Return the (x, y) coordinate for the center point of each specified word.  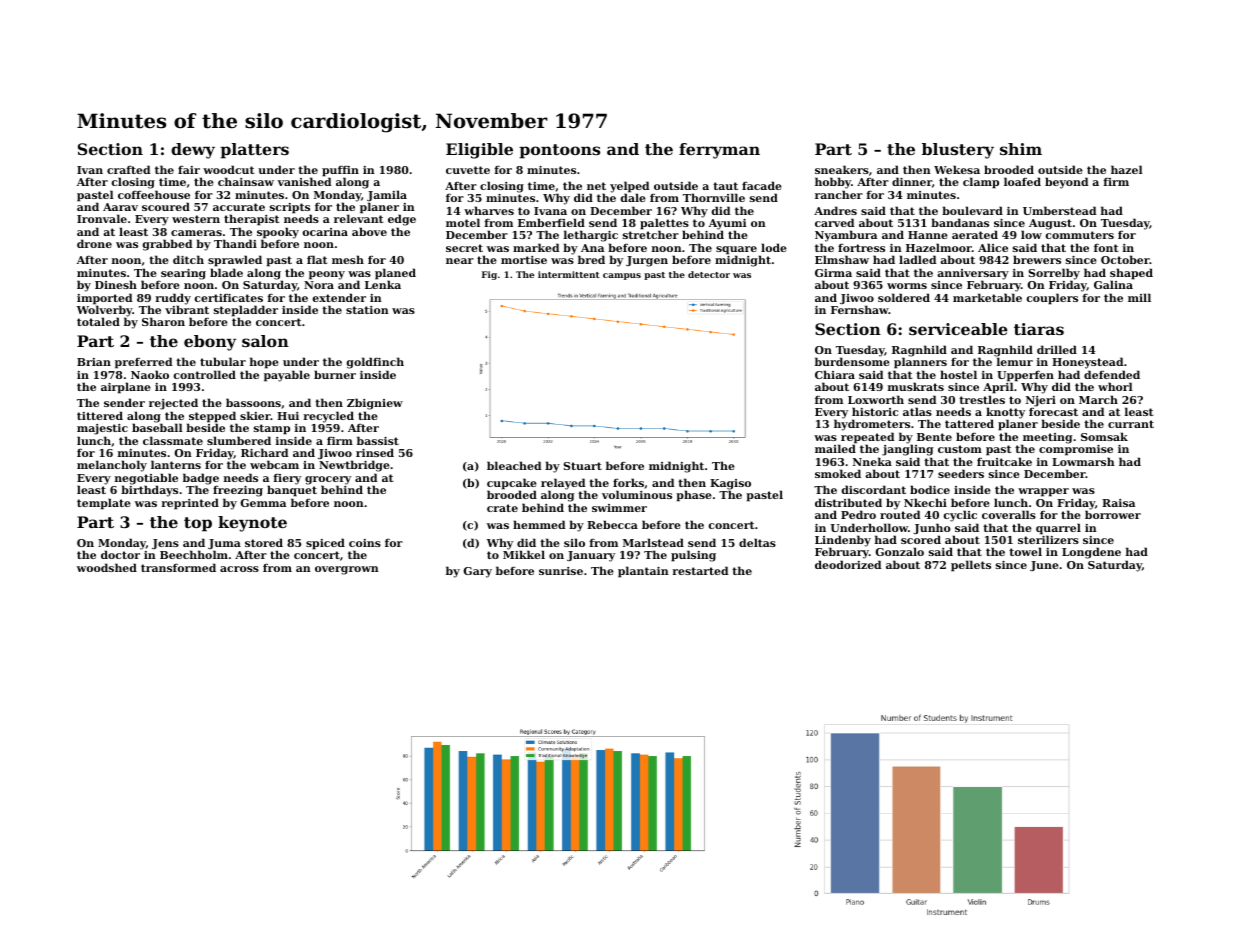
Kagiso (730, 485)
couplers (1052, 299)
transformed (178, 567)
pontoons (559, 151)
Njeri (1041, 401)
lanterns (176, 464)
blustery (958, 151)
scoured (166, 206)
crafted (128, 169)
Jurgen (647, 261)
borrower (1113, 514)
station (367, 310)
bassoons (253, 402)
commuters (1080, 235)
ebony (210, 343)
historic (875, 411)
